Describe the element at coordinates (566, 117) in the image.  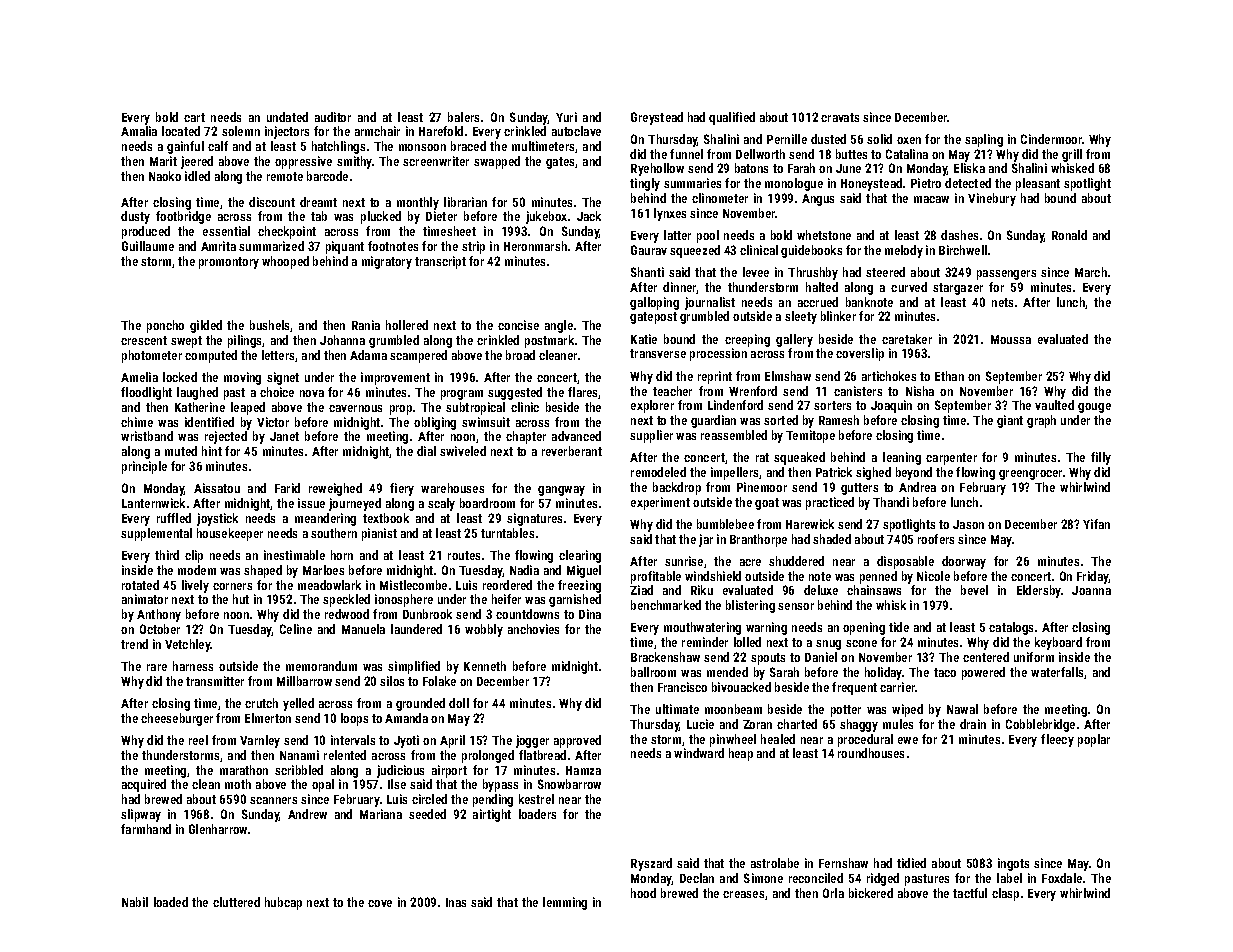
I see `Yuri` at that location.
